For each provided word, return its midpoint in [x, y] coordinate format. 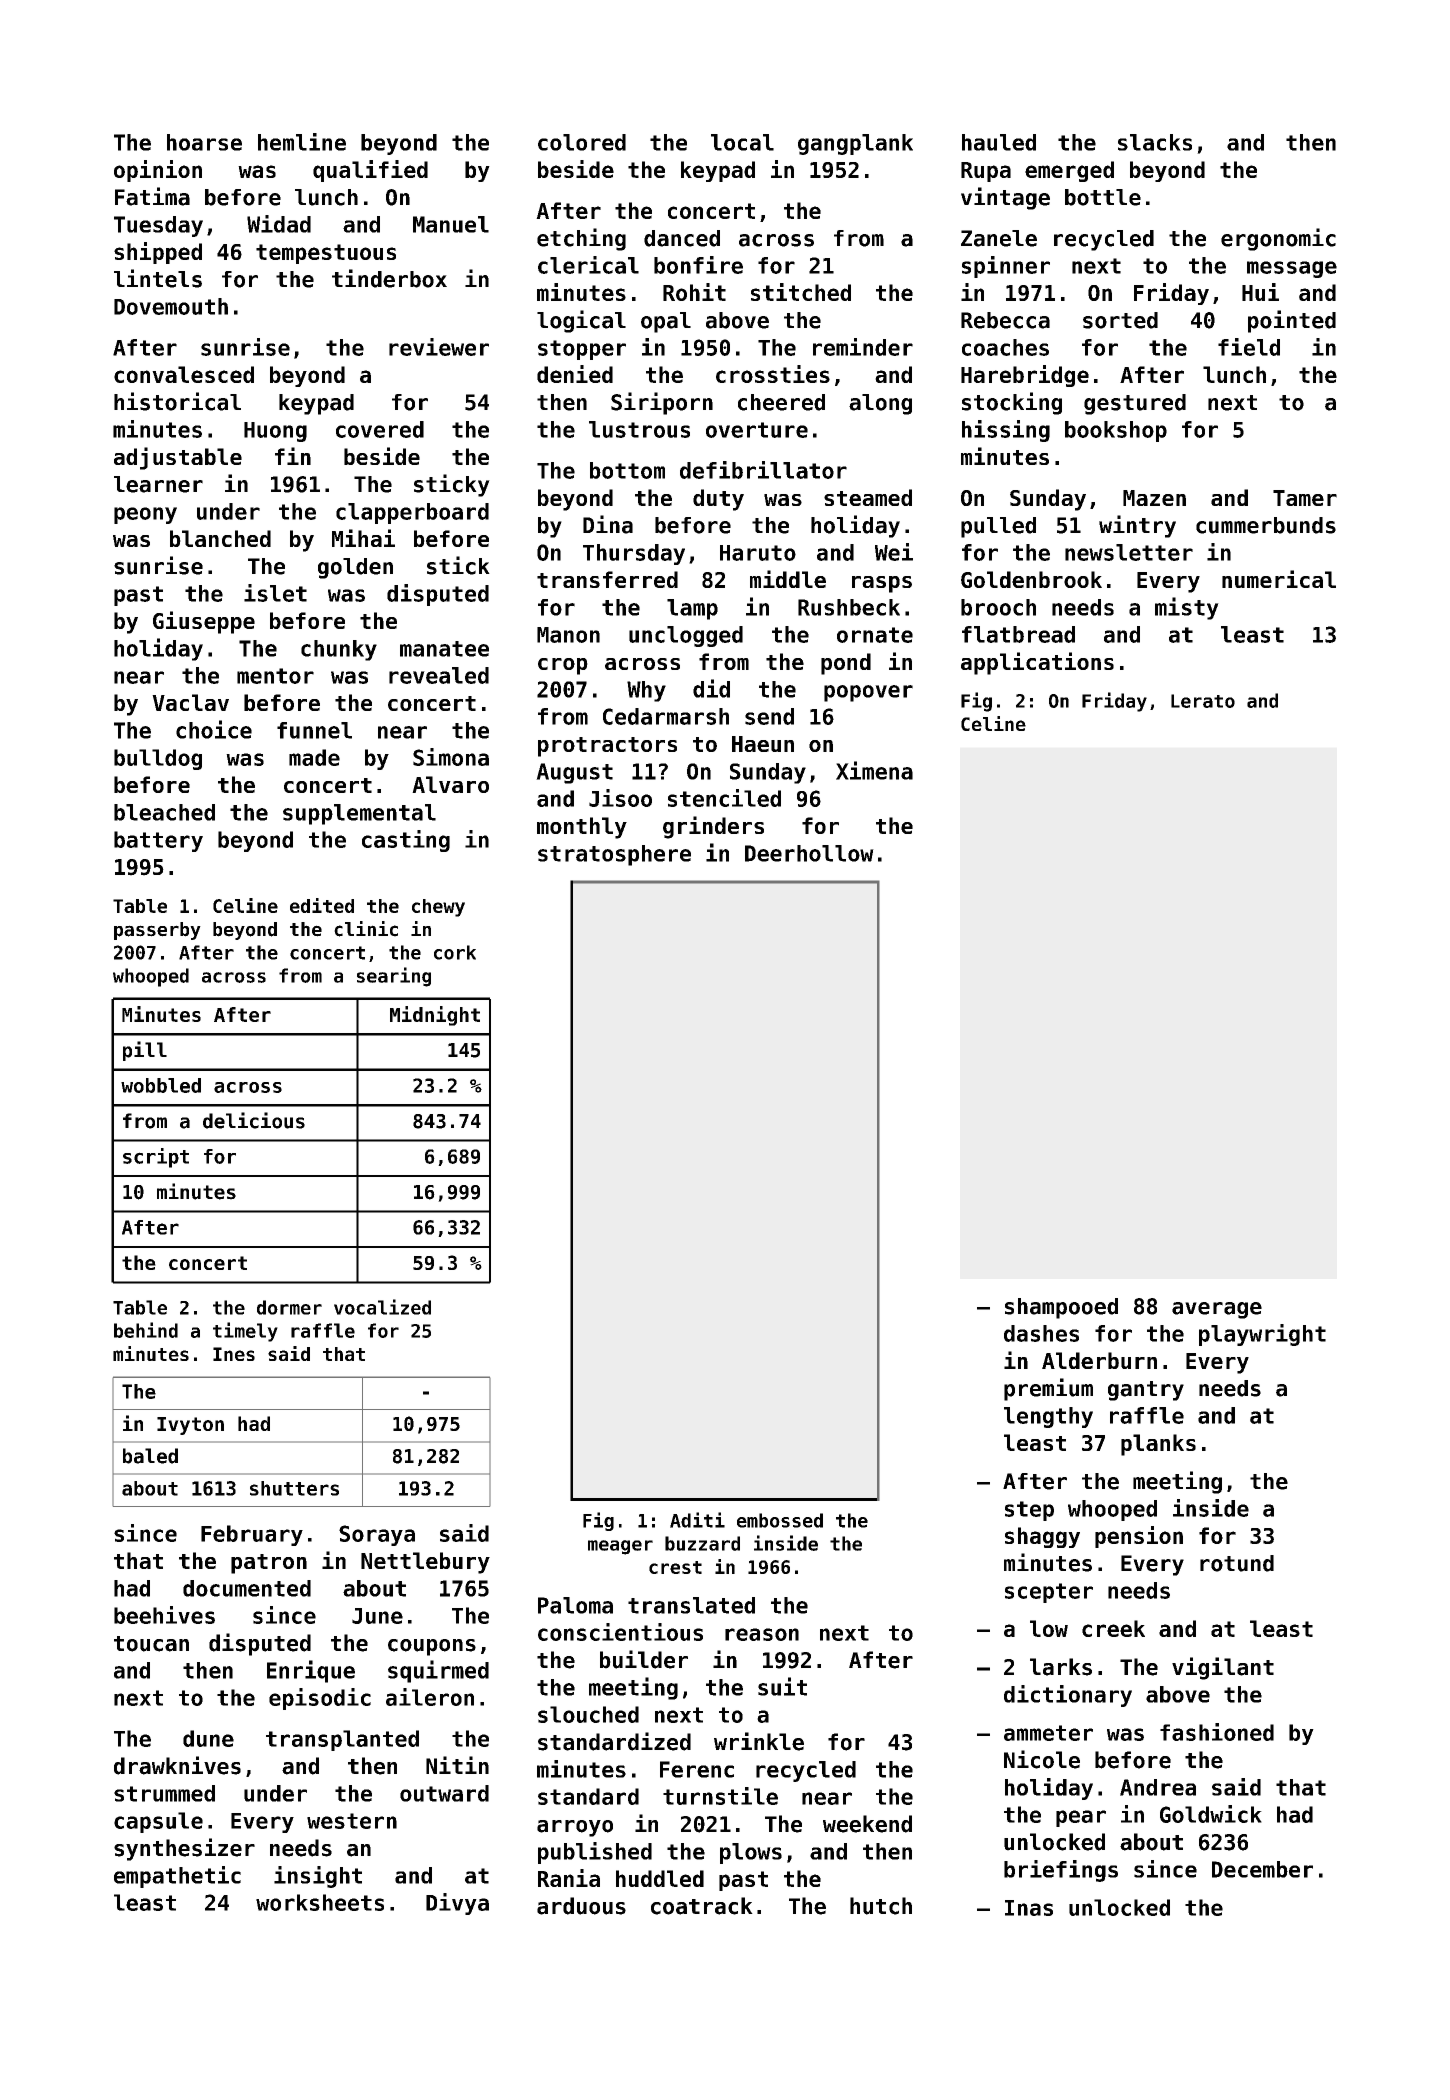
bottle [1103, 197]
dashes [1041, 1333]
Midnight [435, 1016]
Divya [457, 1904]
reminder [863, 347]
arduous [581, 1906]
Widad [279, 224]
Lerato [1203, 701]
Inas [1029, 1908]
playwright [1262, 1335]
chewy [438, 908]
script [156, 1158]
